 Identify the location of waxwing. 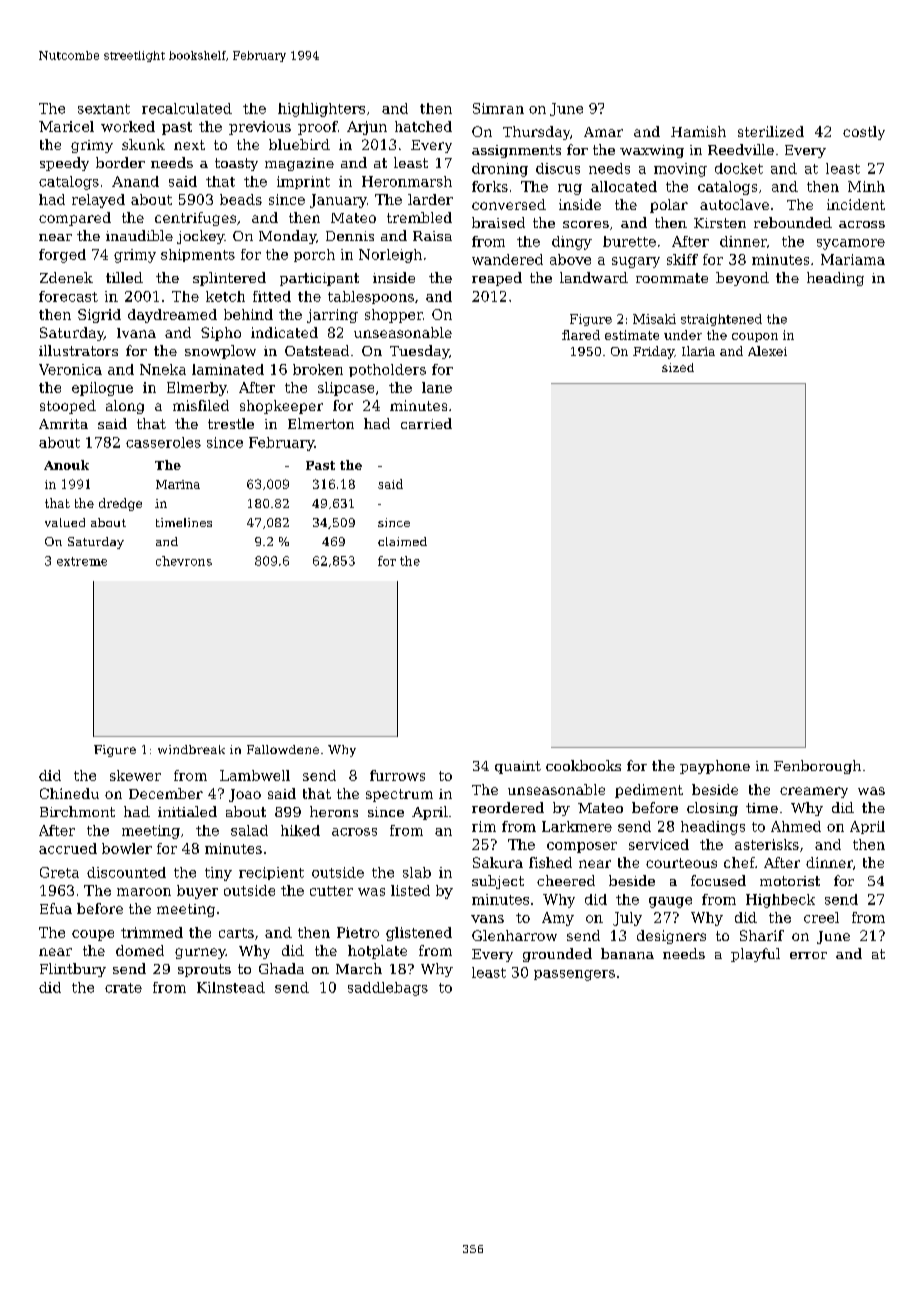
(652, 151).
